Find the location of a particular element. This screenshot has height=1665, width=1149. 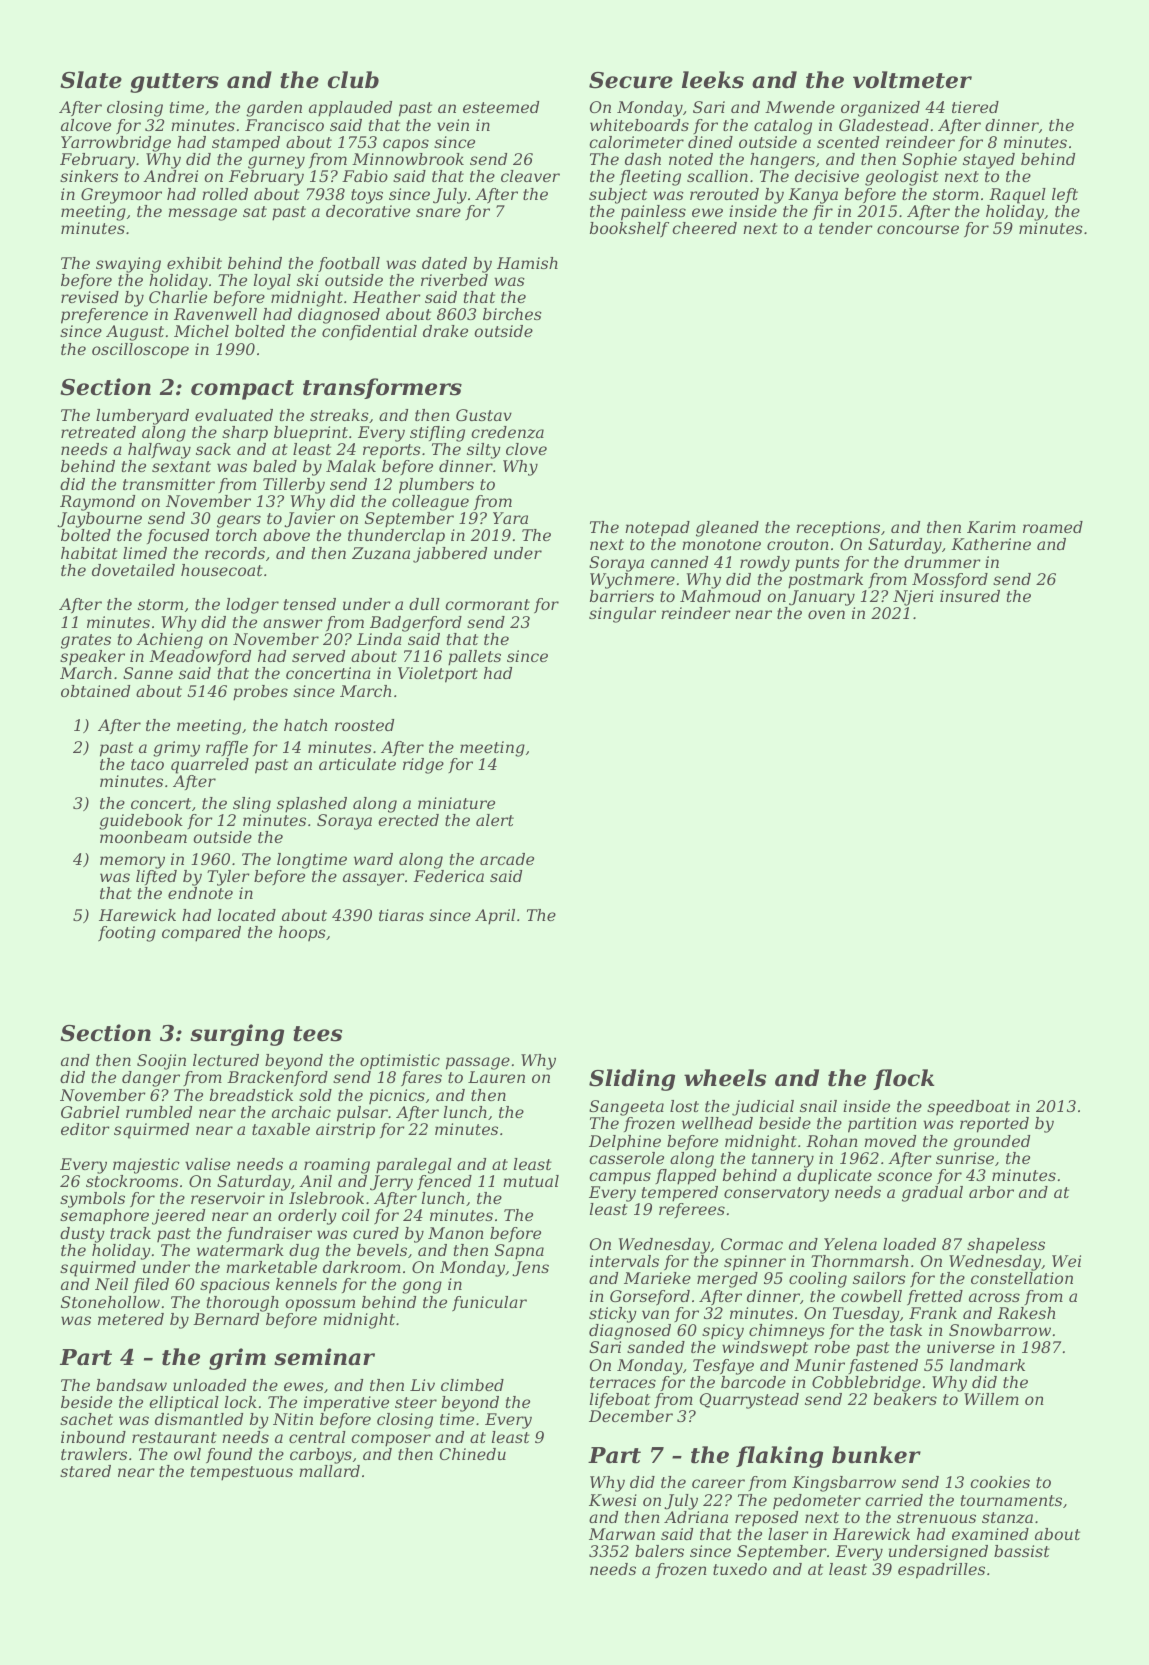

voltmeter is located at coordinates (912, 80).
